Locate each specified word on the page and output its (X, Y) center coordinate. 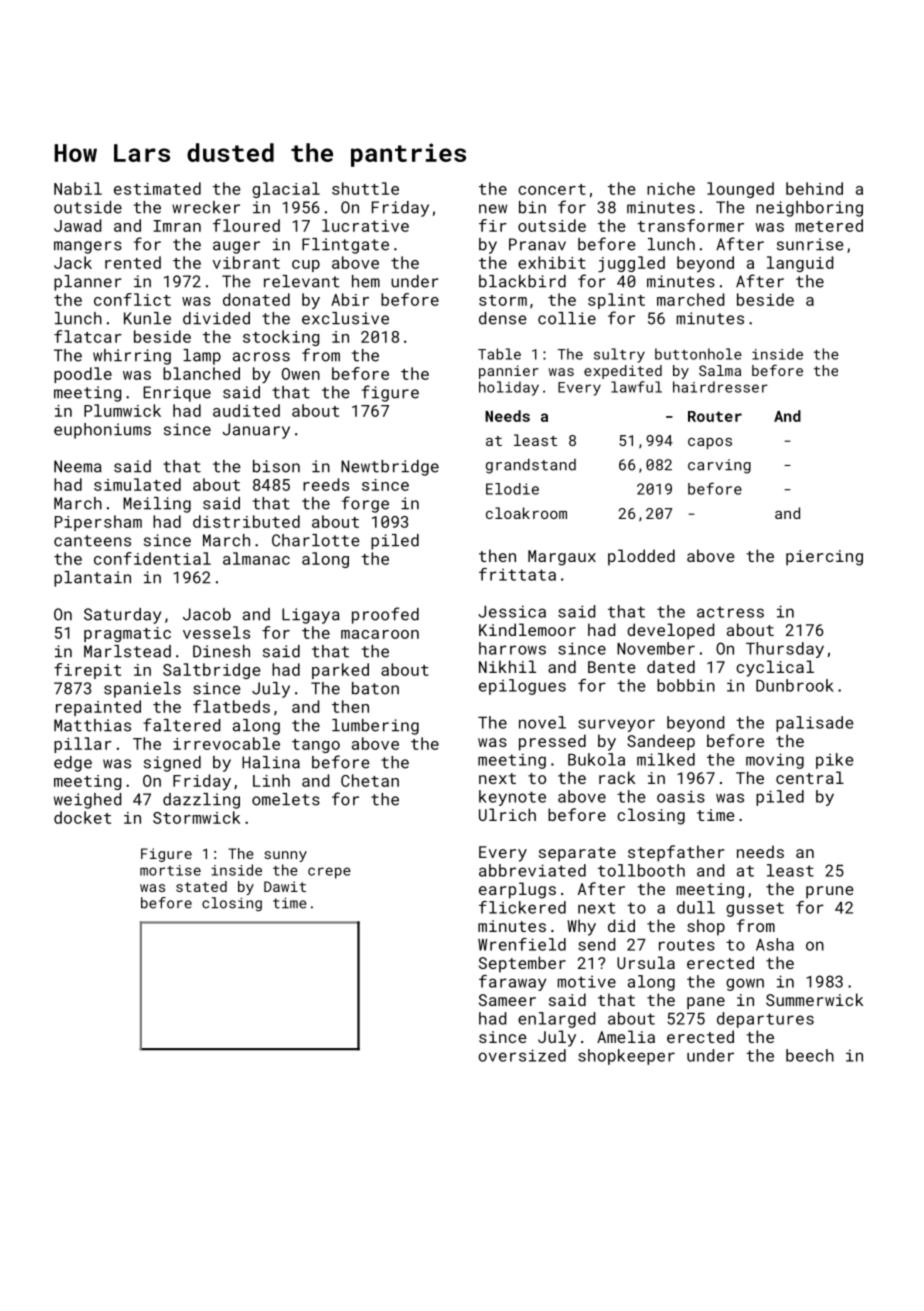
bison (276, 466)
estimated (157, 188)
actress (730, 612)
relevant (301, 281)
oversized (522, 1055)
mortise (170, 870)
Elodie (512, 489)
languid (800, 264)
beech (810, 1055)
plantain (92, 579)
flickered (522, 907)
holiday (509, 388)
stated (201, 886)
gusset (755, 909)
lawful (636, 387)
